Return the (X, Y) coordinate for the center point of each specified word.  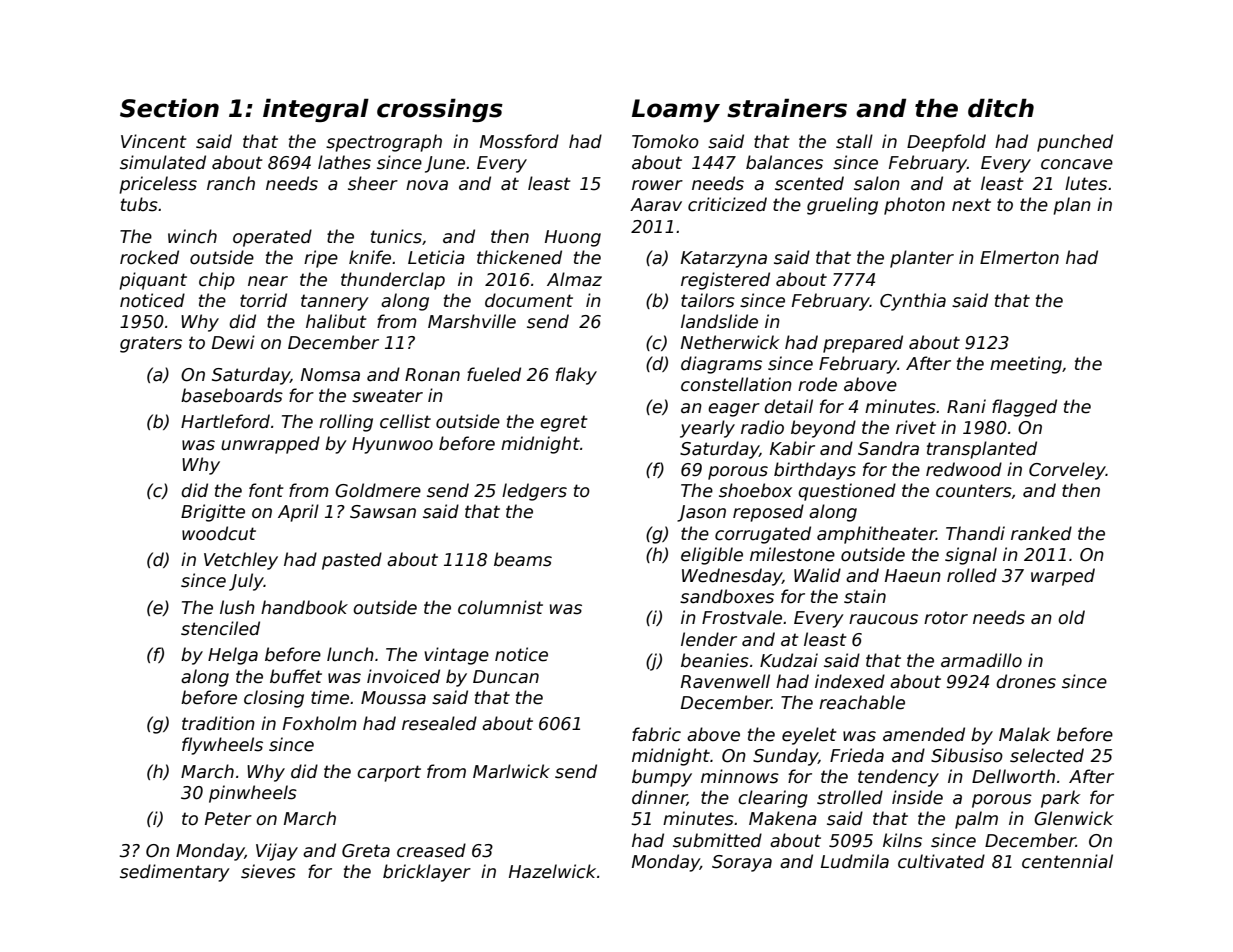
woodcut (219, 533)
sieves (268, 871)
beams (523, 559)
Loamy (676, 110)
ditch (1001, 108)
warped (1063, 577)
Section (169, 108)
